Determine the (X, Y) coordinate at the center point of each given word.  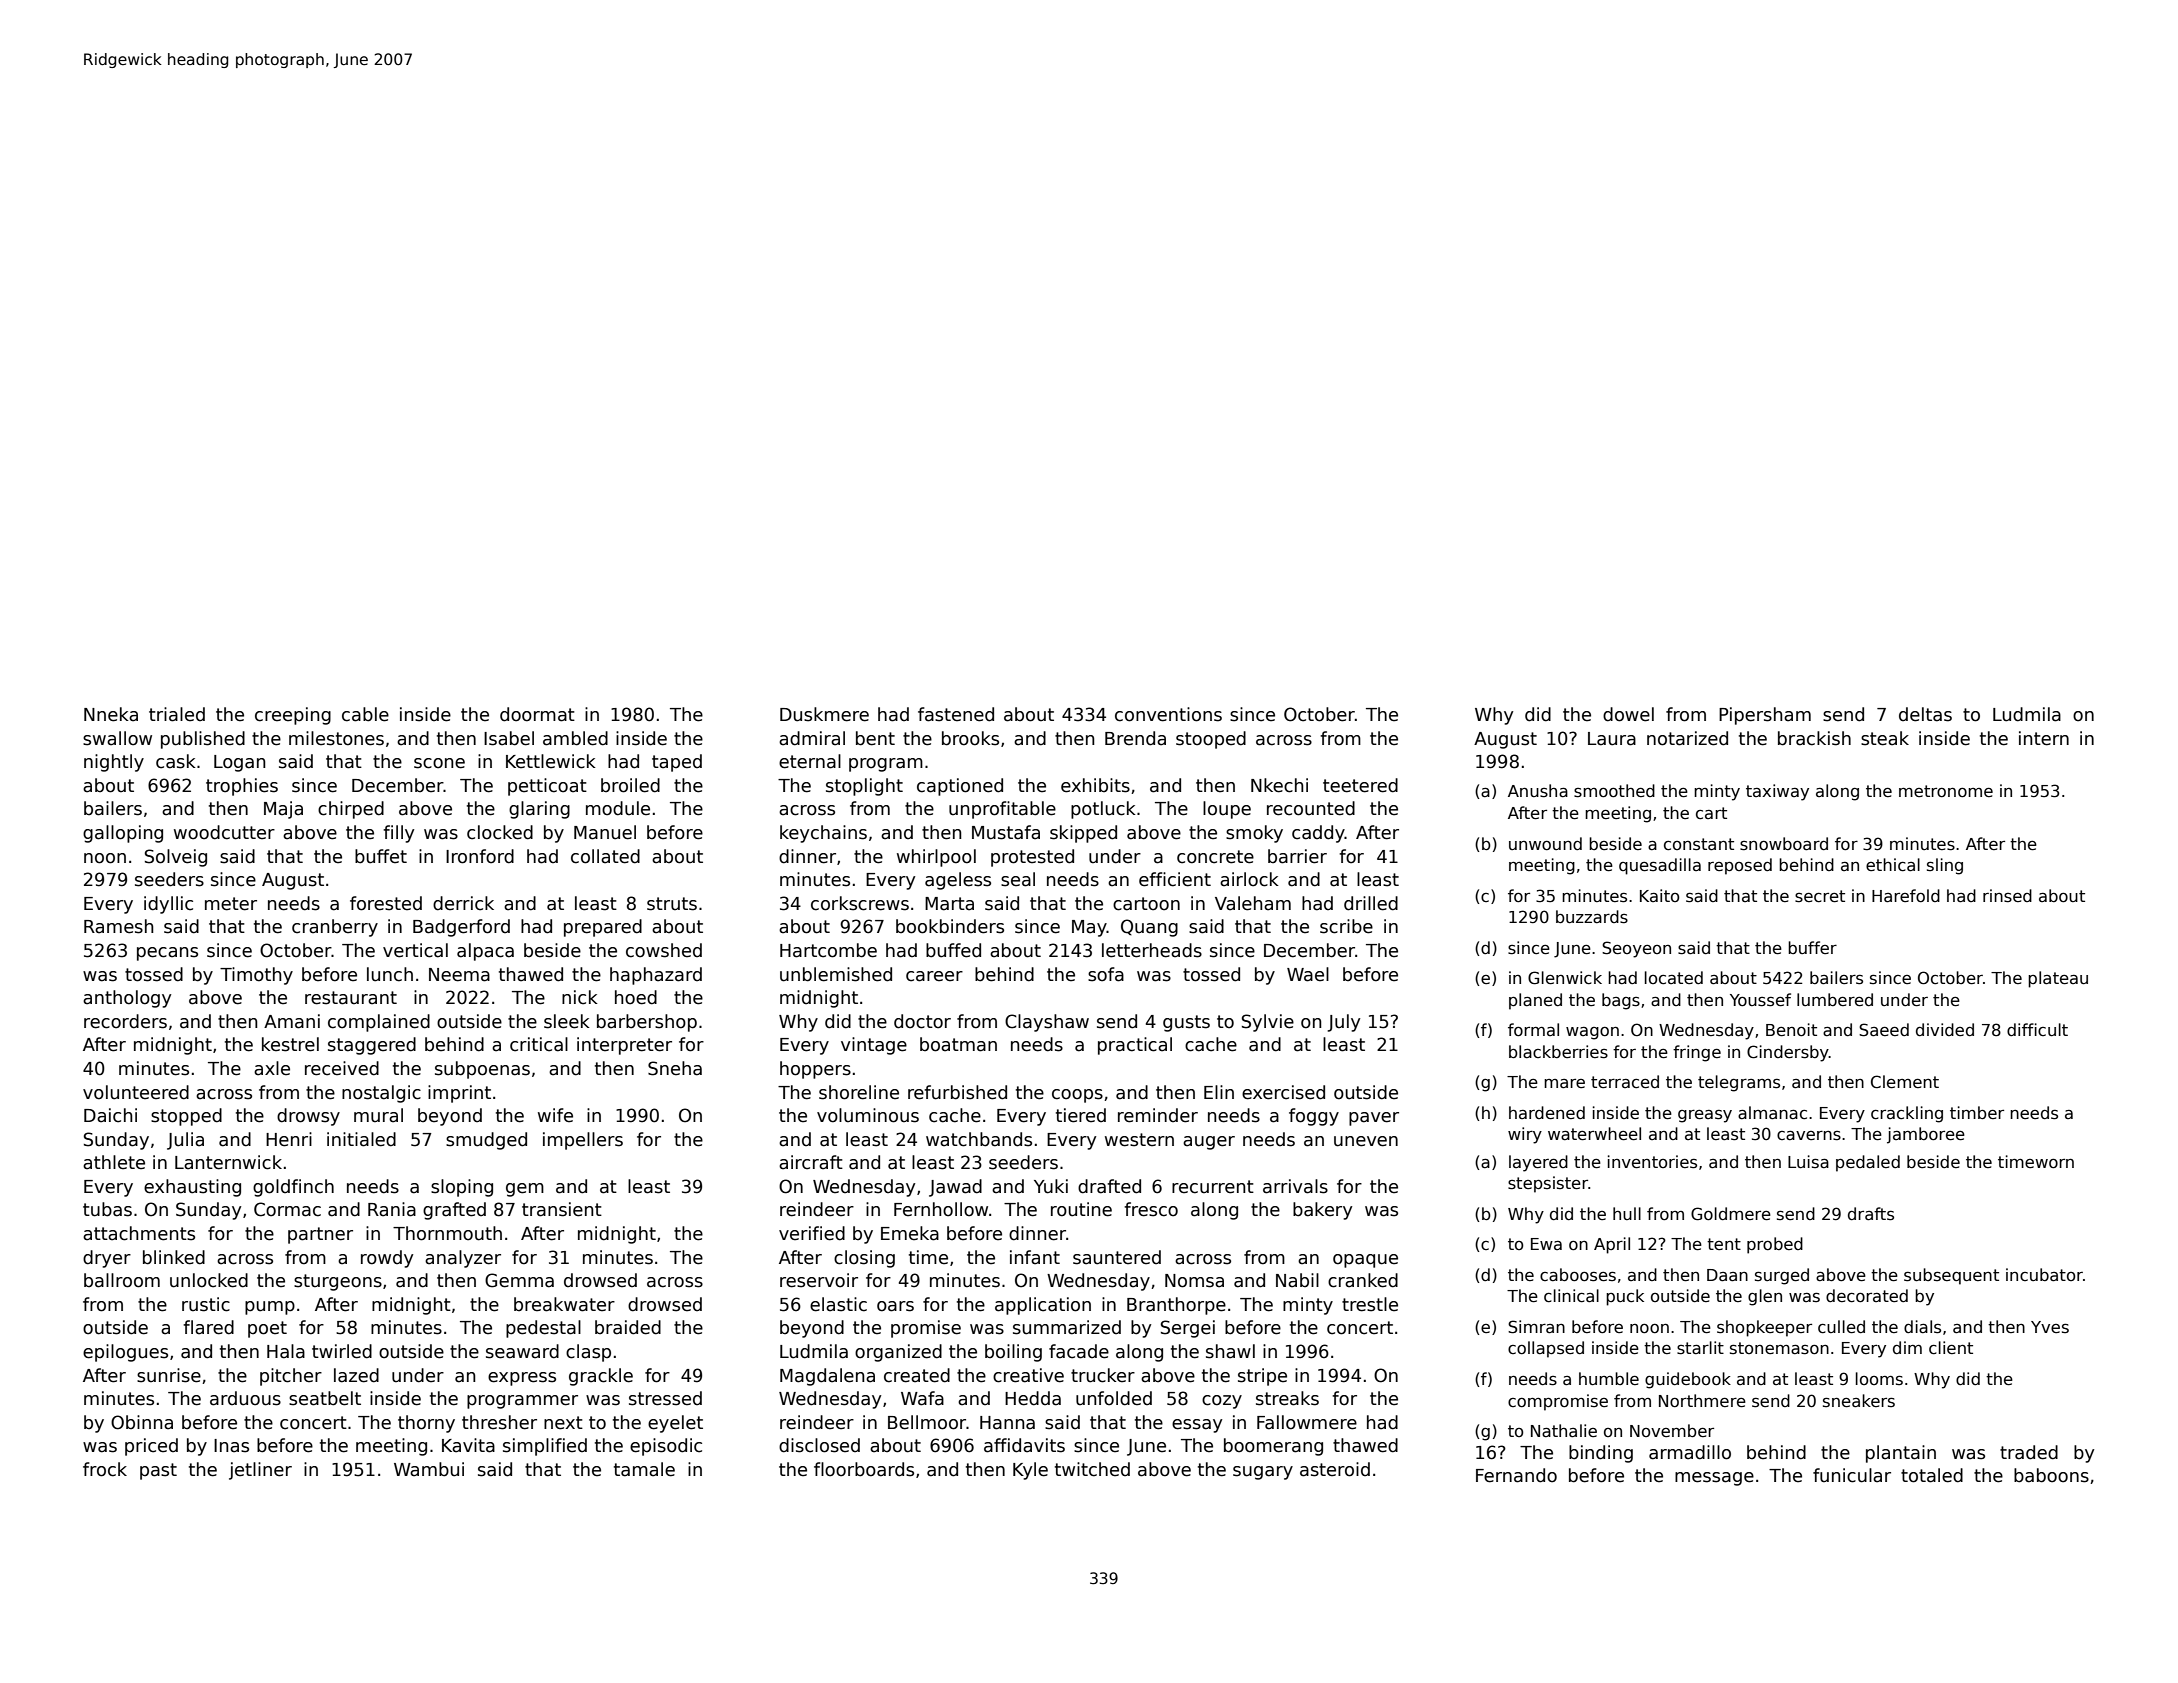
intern (2044, 738)
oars (895, 1306)
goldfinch (293, 1188)
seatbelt (325, 1398)
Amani (292, 1021)
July (1343, 1023)
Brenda (1135, 738)
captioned (960, 787)
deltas (1925, 714)
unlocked (209, 1280)
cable (365, 714)
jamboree (1926, 1135)
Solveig (176, 858)
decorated (1867, 1296)
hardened (1547, 1112)
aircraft (811, 1162)
